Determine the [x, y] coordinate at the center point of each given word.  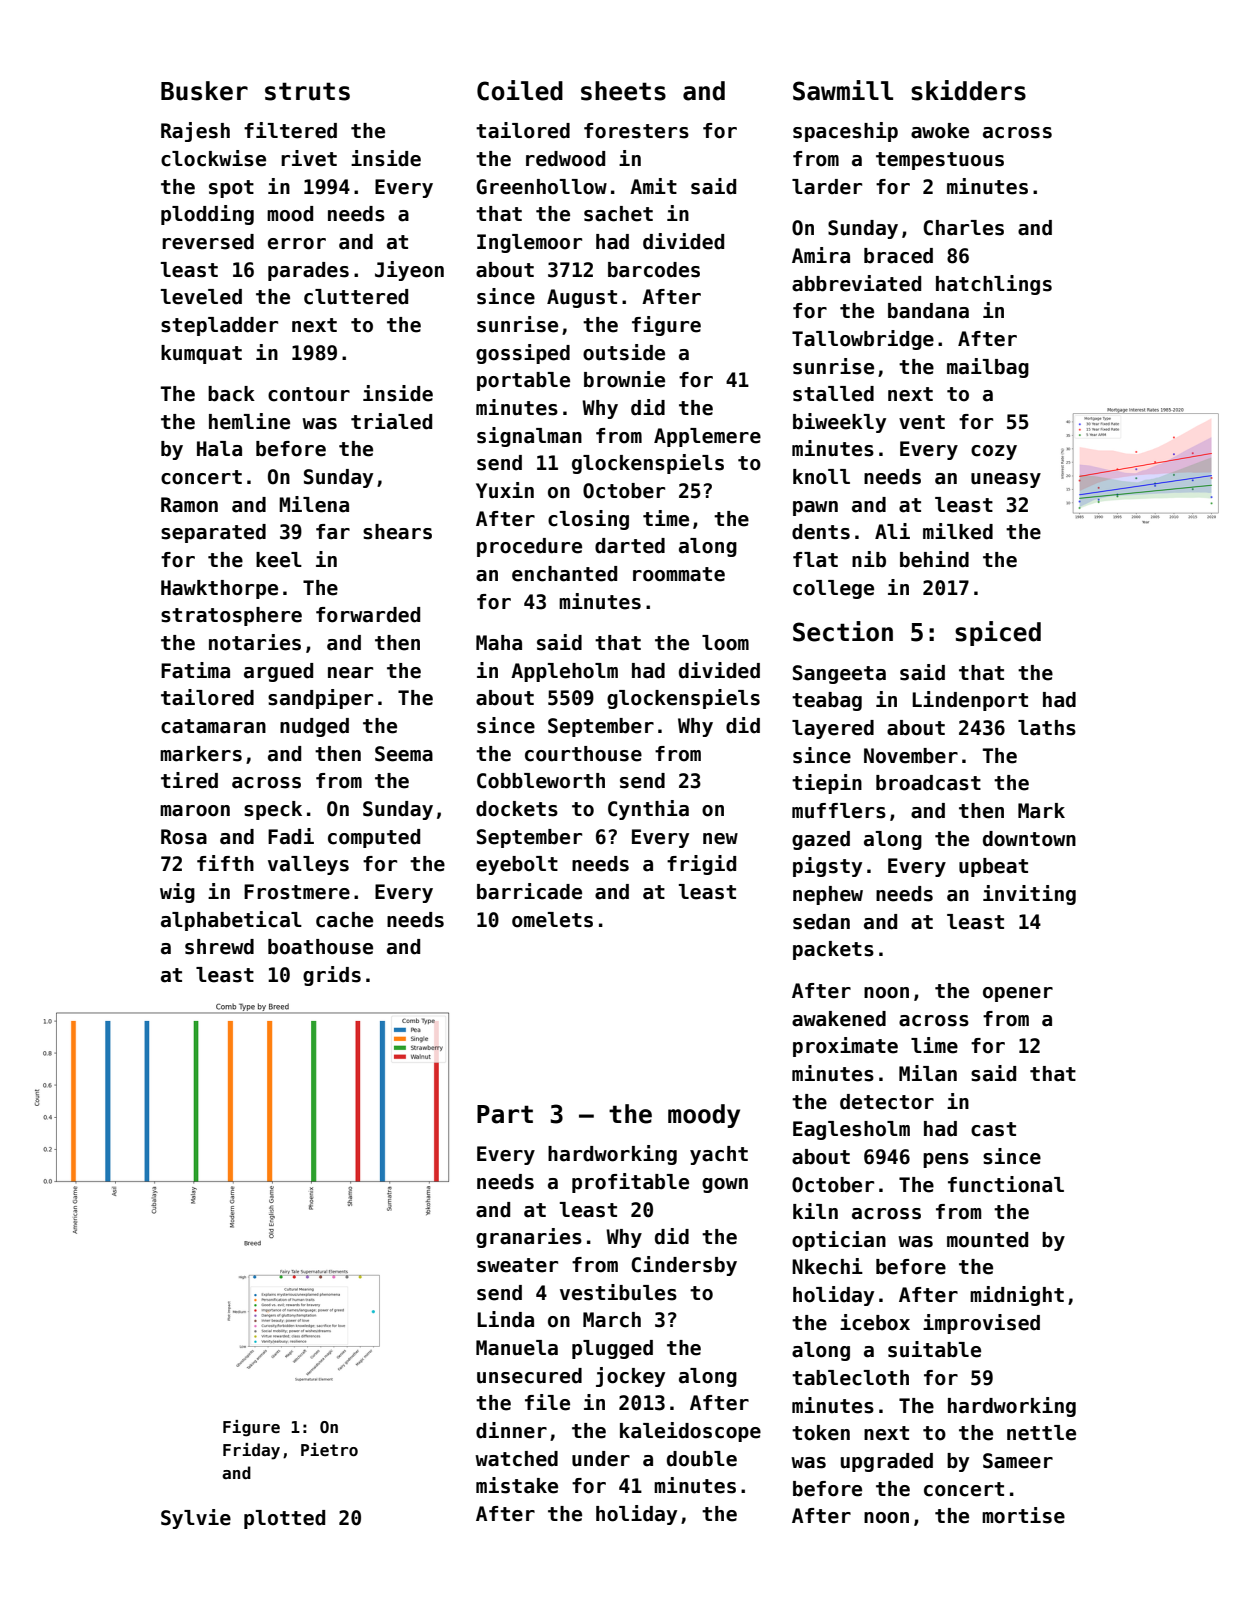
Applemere [707, 437]
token [821, 1433]
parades [308, 271]
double [702, 1459]
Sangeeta [839, 674]
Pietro [329, 1450]
